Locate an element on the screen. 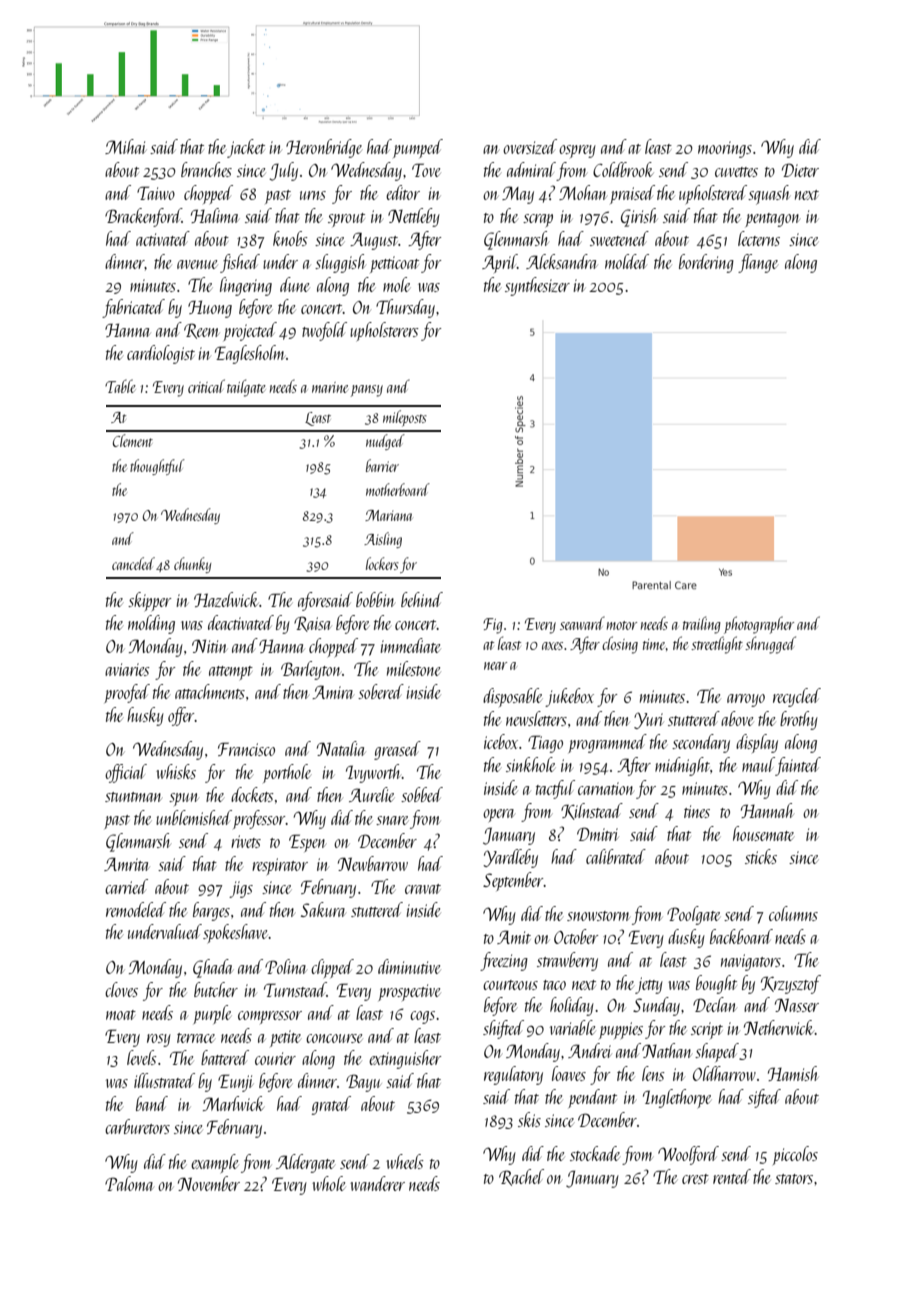 This screenshot has height=1311, width=924. jacket is located at coordinates (246, 148).
